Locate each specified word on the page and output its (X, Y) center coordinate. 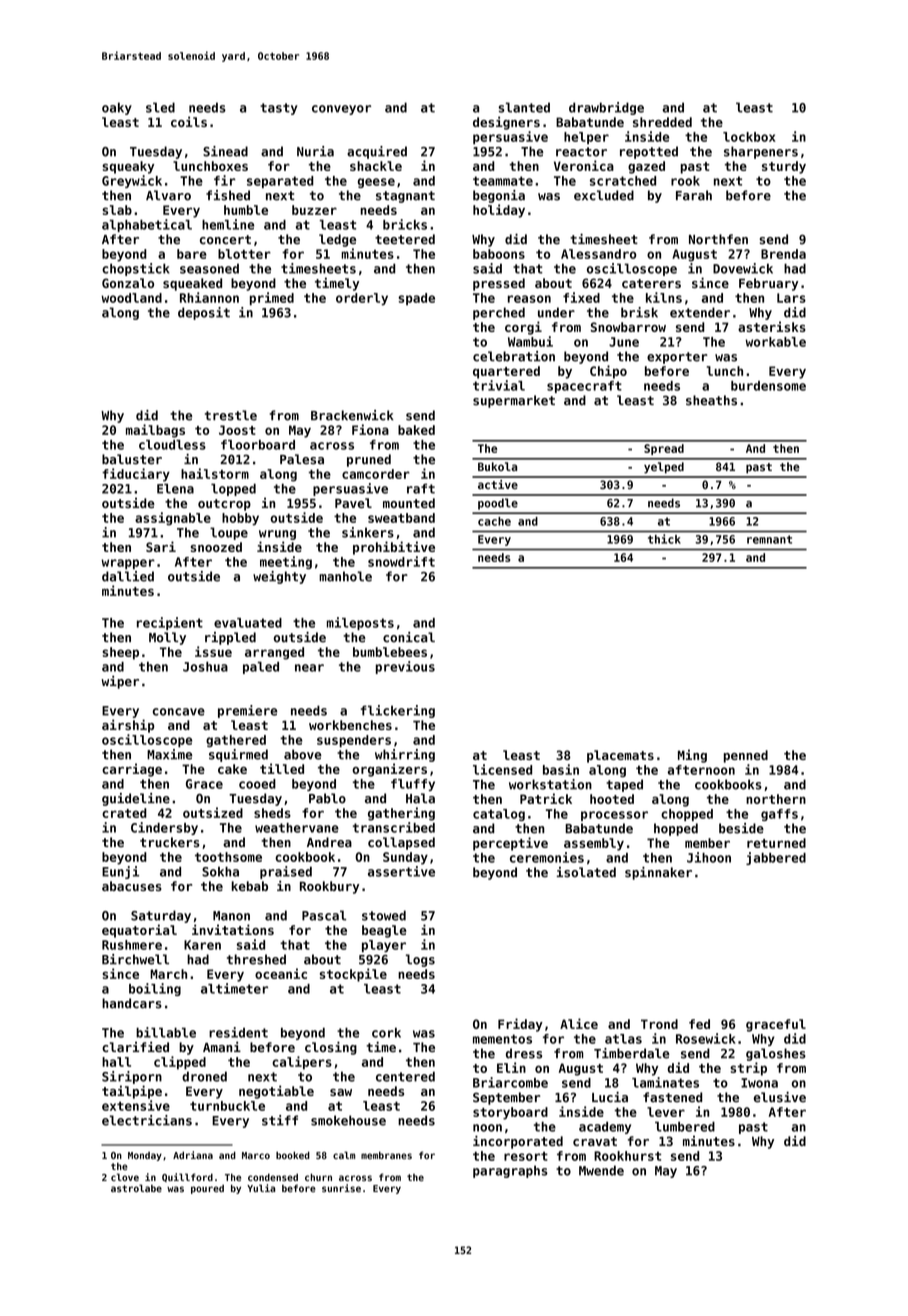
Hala (420, 798)
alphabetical (147, 225)
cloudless (172, 445)
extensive (136, 1105)
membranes (386, 1155)
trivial (499, 385)
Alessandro (598, 254)
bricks (405, 224)
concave (179, 712)
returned (776, 843)
